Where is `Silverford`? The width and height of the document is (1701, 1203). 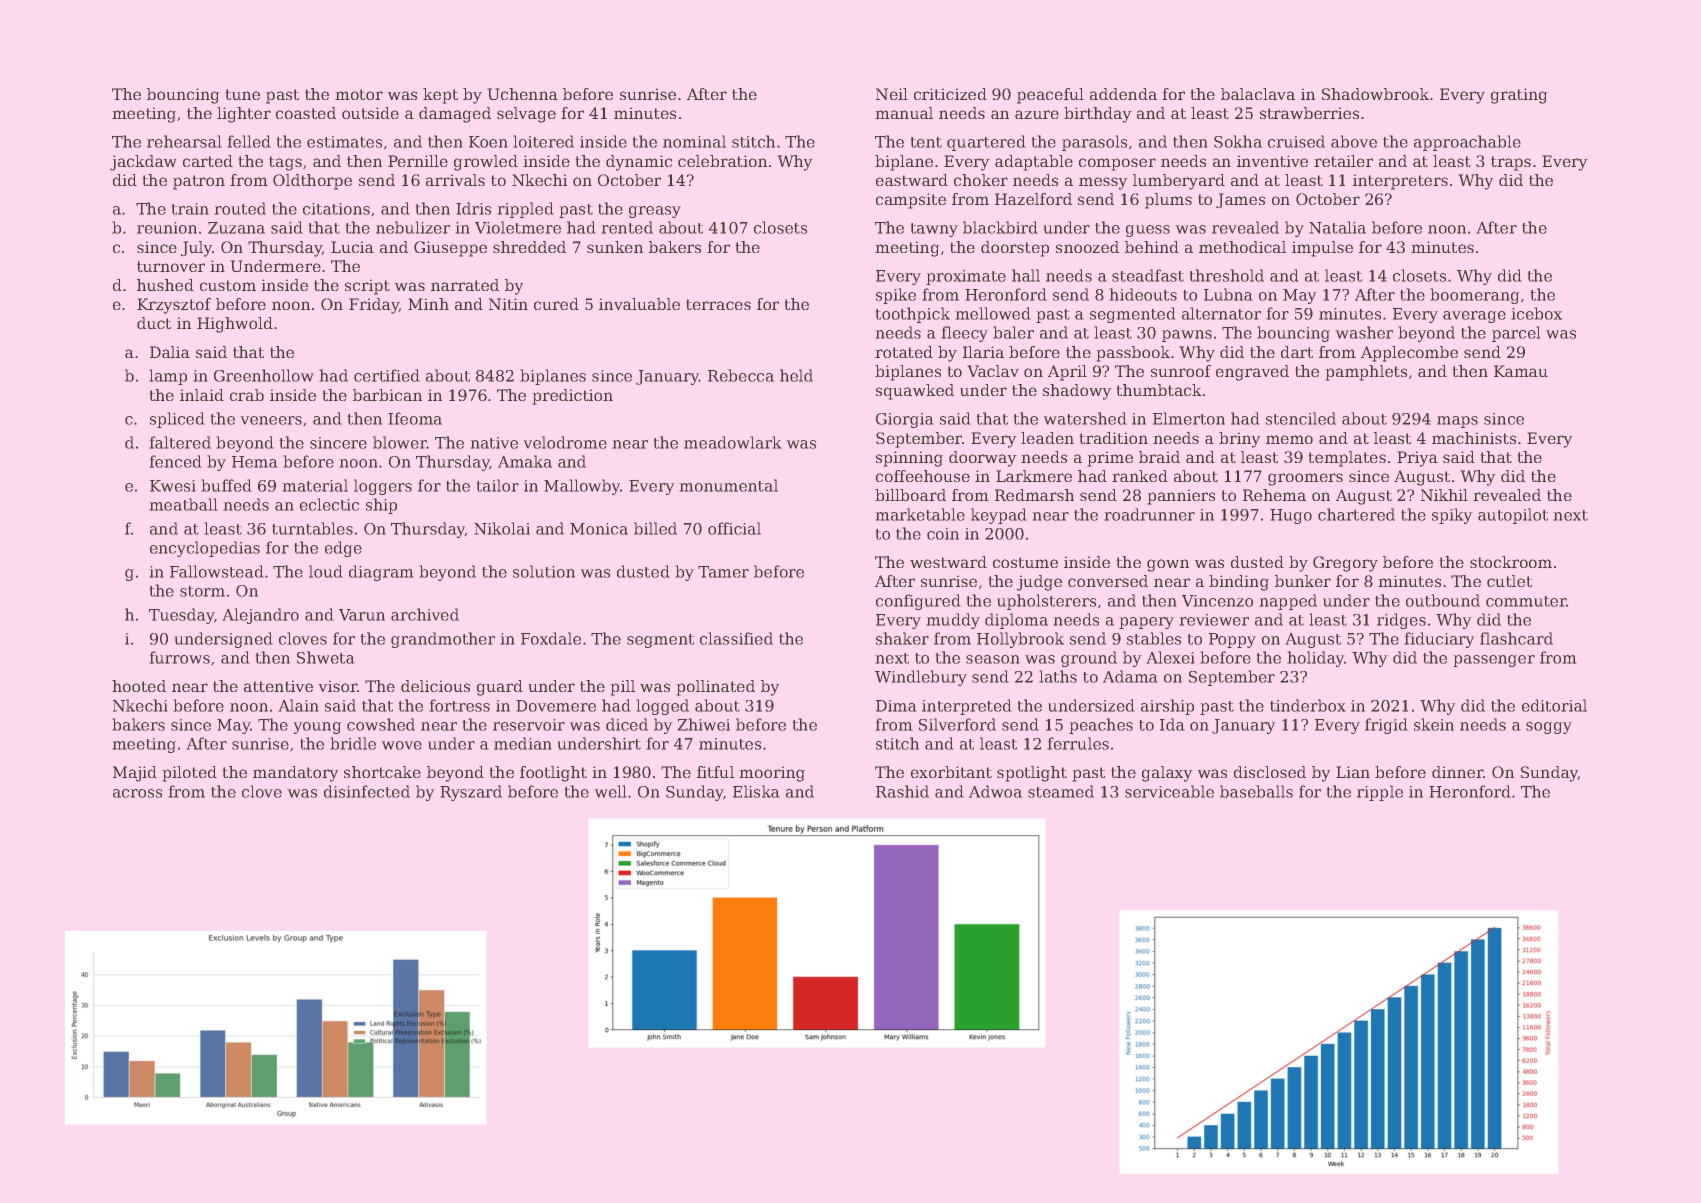
Silverford is located at coordinates (957, 724).
